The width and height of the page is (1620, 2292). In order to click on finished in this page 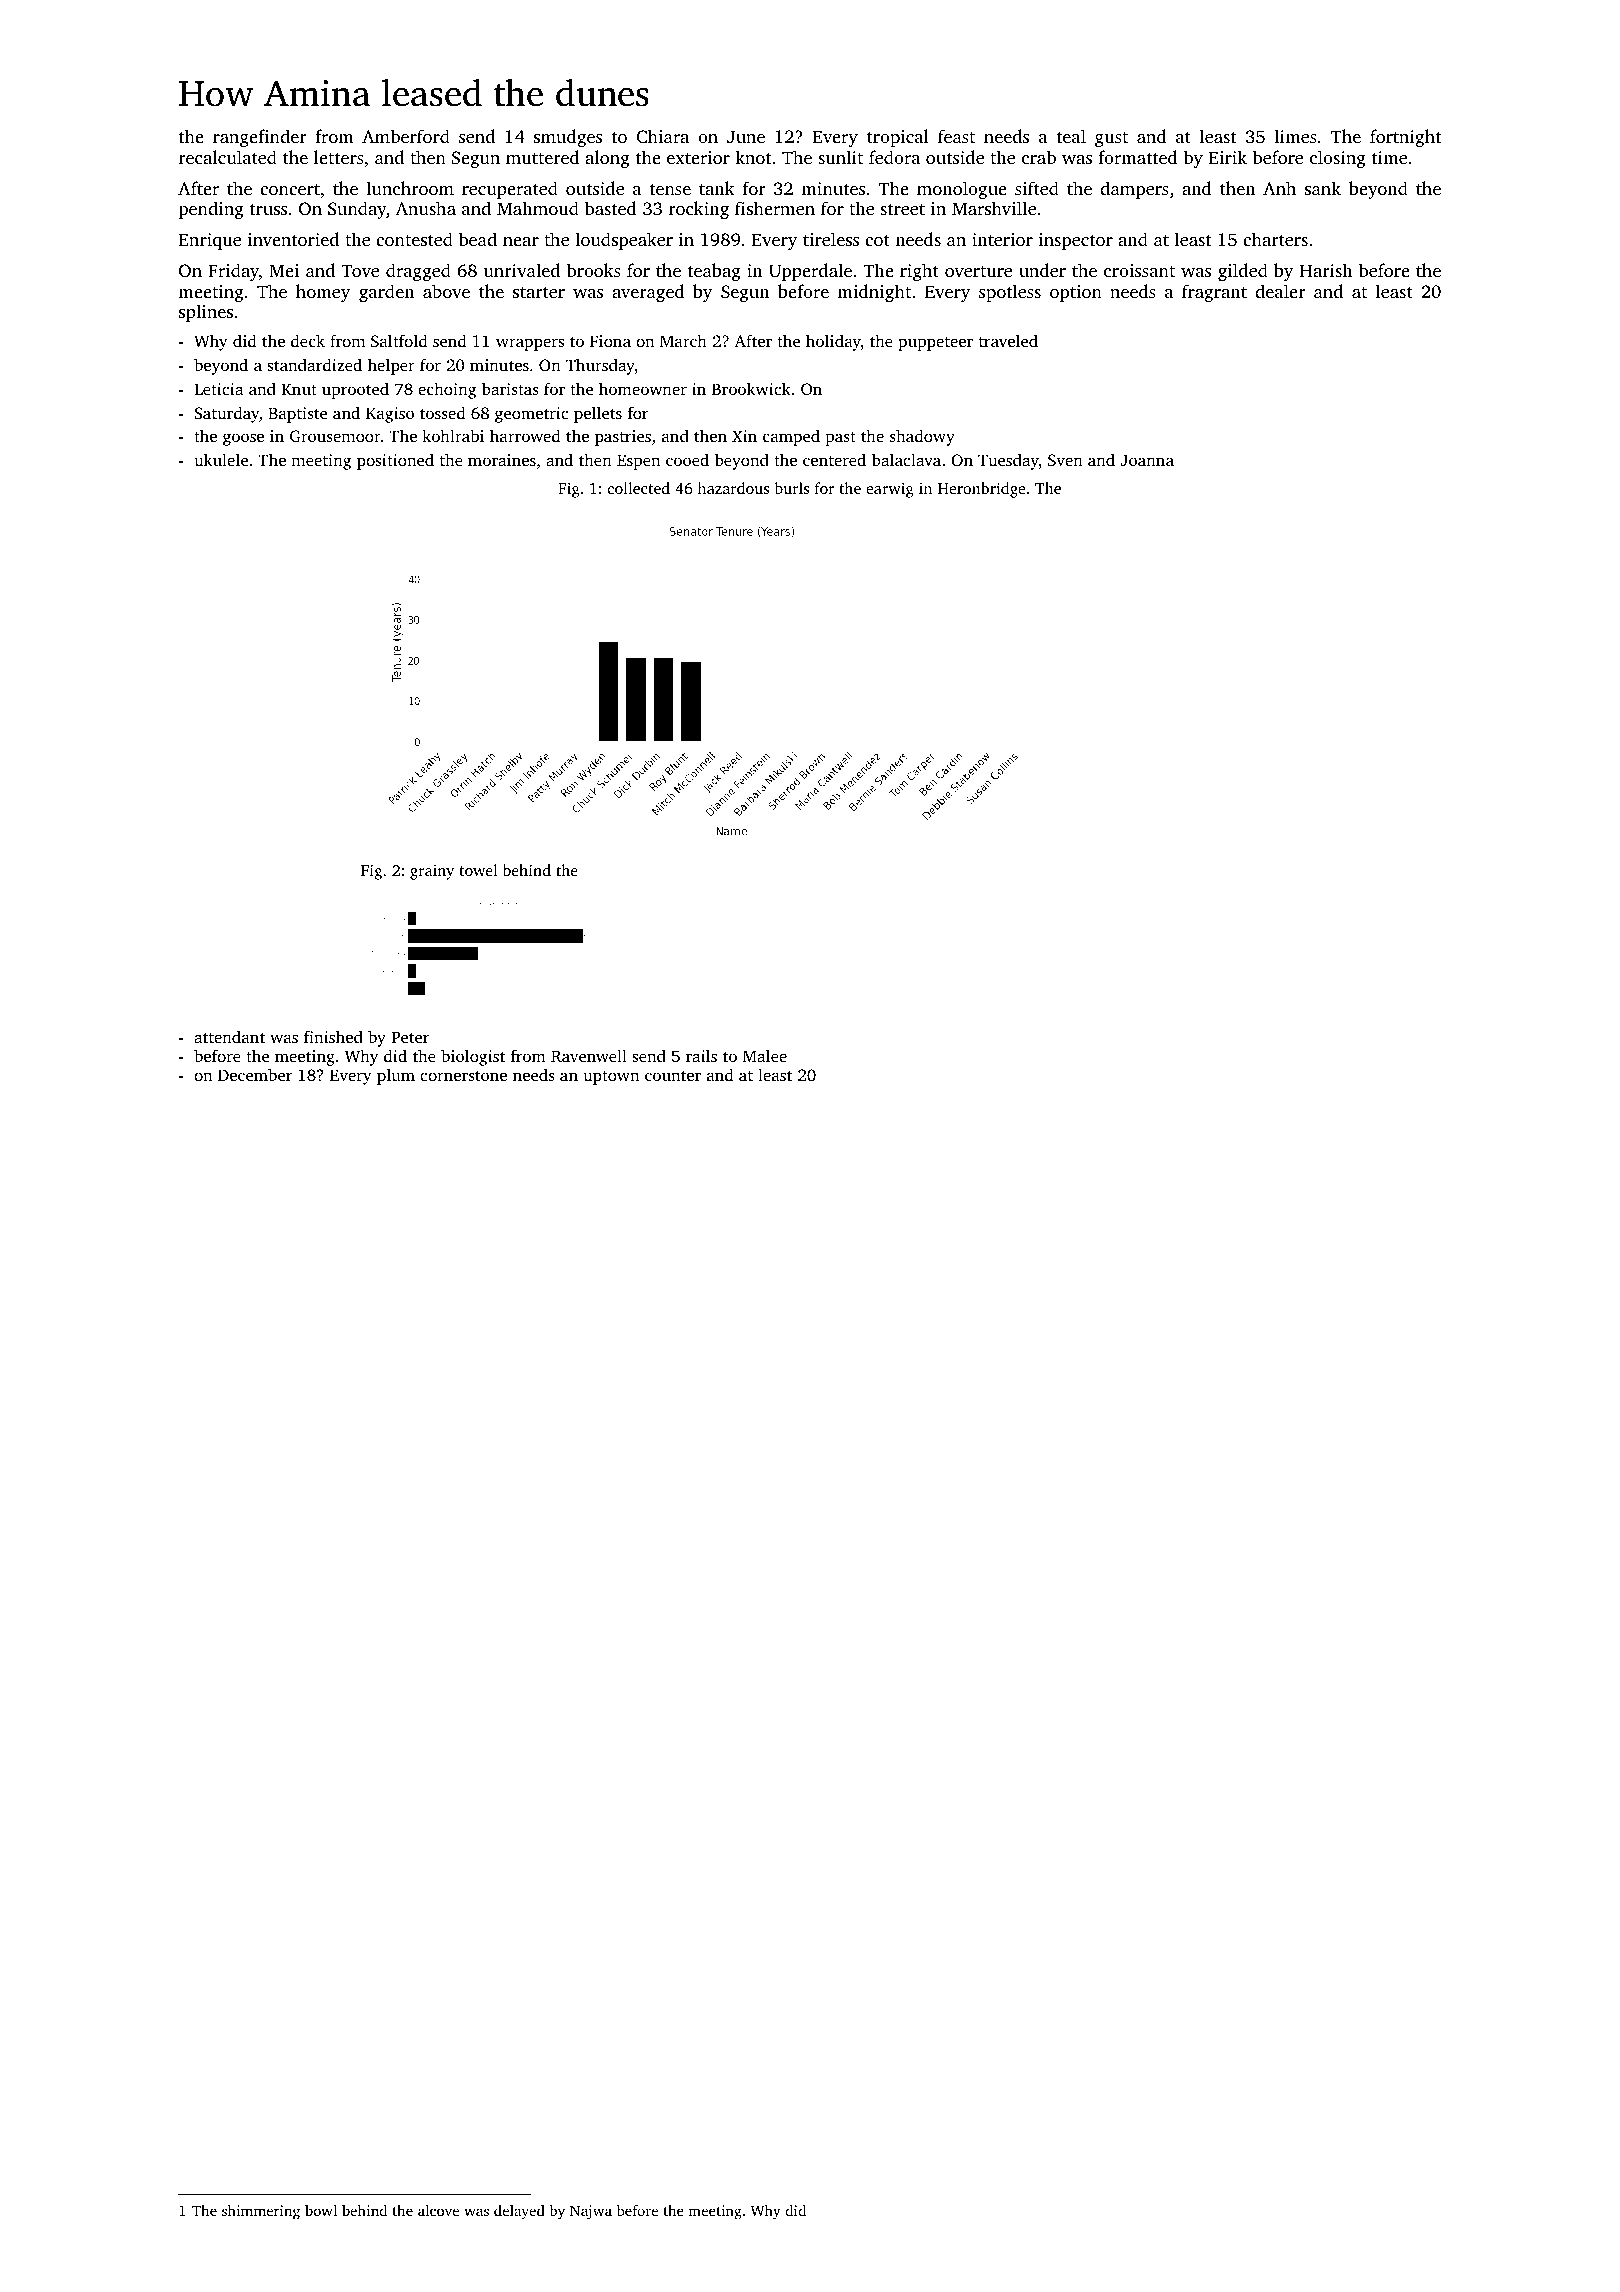, I will do `click(333, 1036)`.
